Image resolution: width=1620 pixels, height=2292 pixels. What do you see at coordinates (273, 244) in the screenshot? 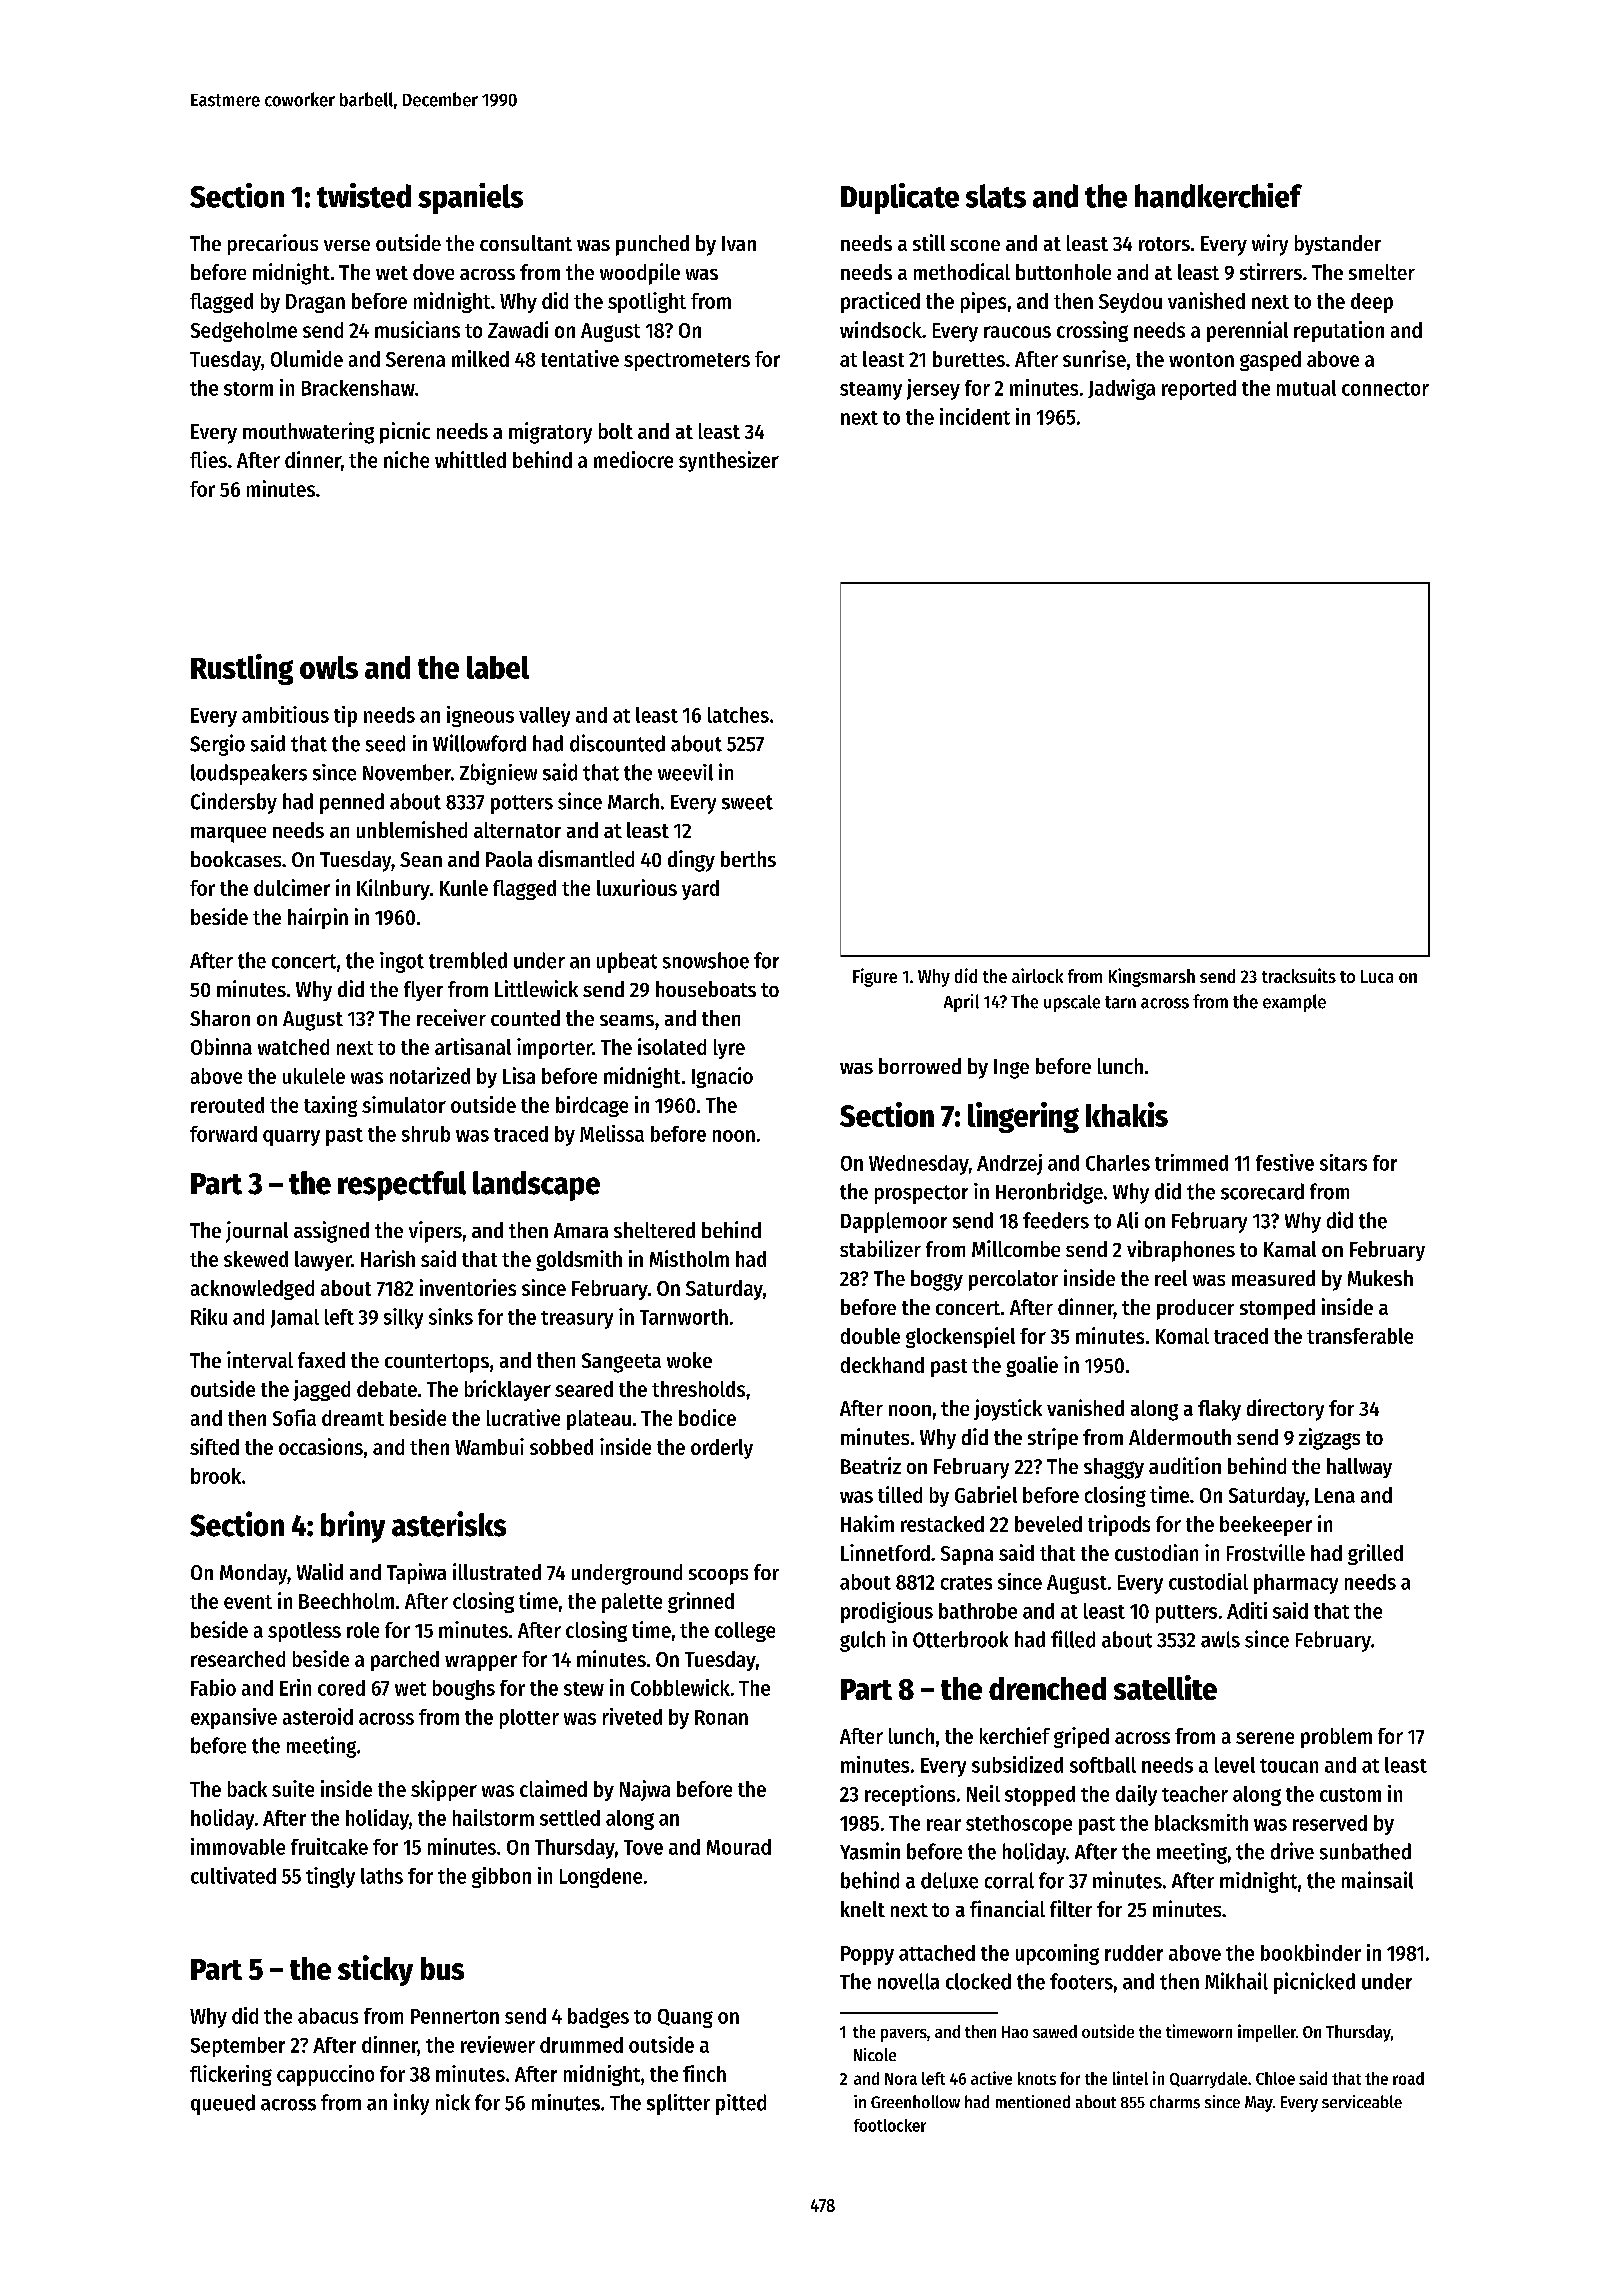
I see `precarious` at bounding box center [273, 244].
